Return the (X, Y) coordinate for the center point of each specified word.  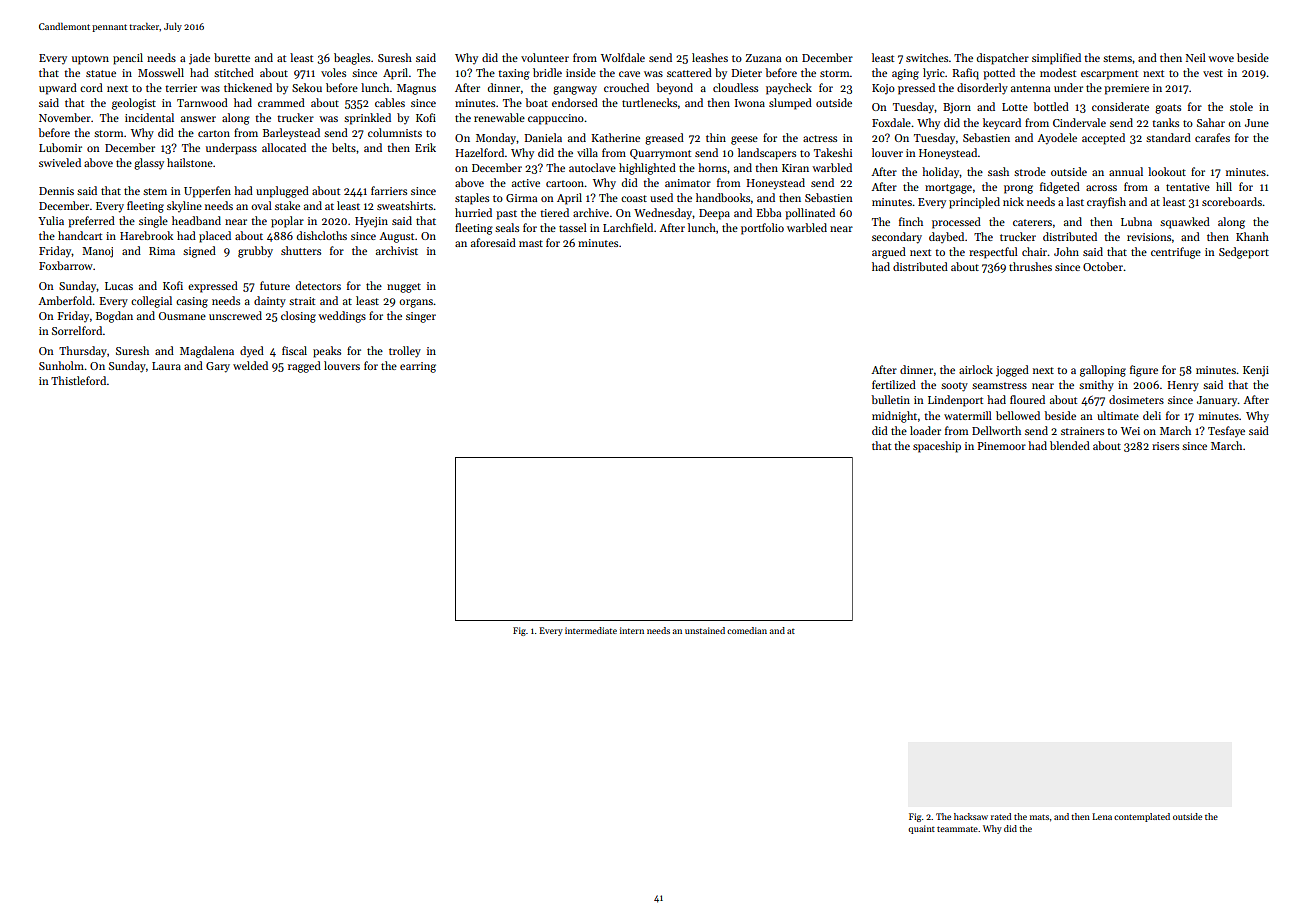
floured (1027, 399)
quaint (921, 829)
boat (536, 102)
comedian (747, 630)
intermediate (591, 630)
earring (418, 367)
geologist (134, 104)
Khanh (1252, 236)
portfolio (762, 229)
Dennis (56, 191)
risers (1165, 446)
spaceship (937, 447)
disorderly (982, 89)
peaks (327, 352)
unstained (705, 630)
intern (632, 630)
